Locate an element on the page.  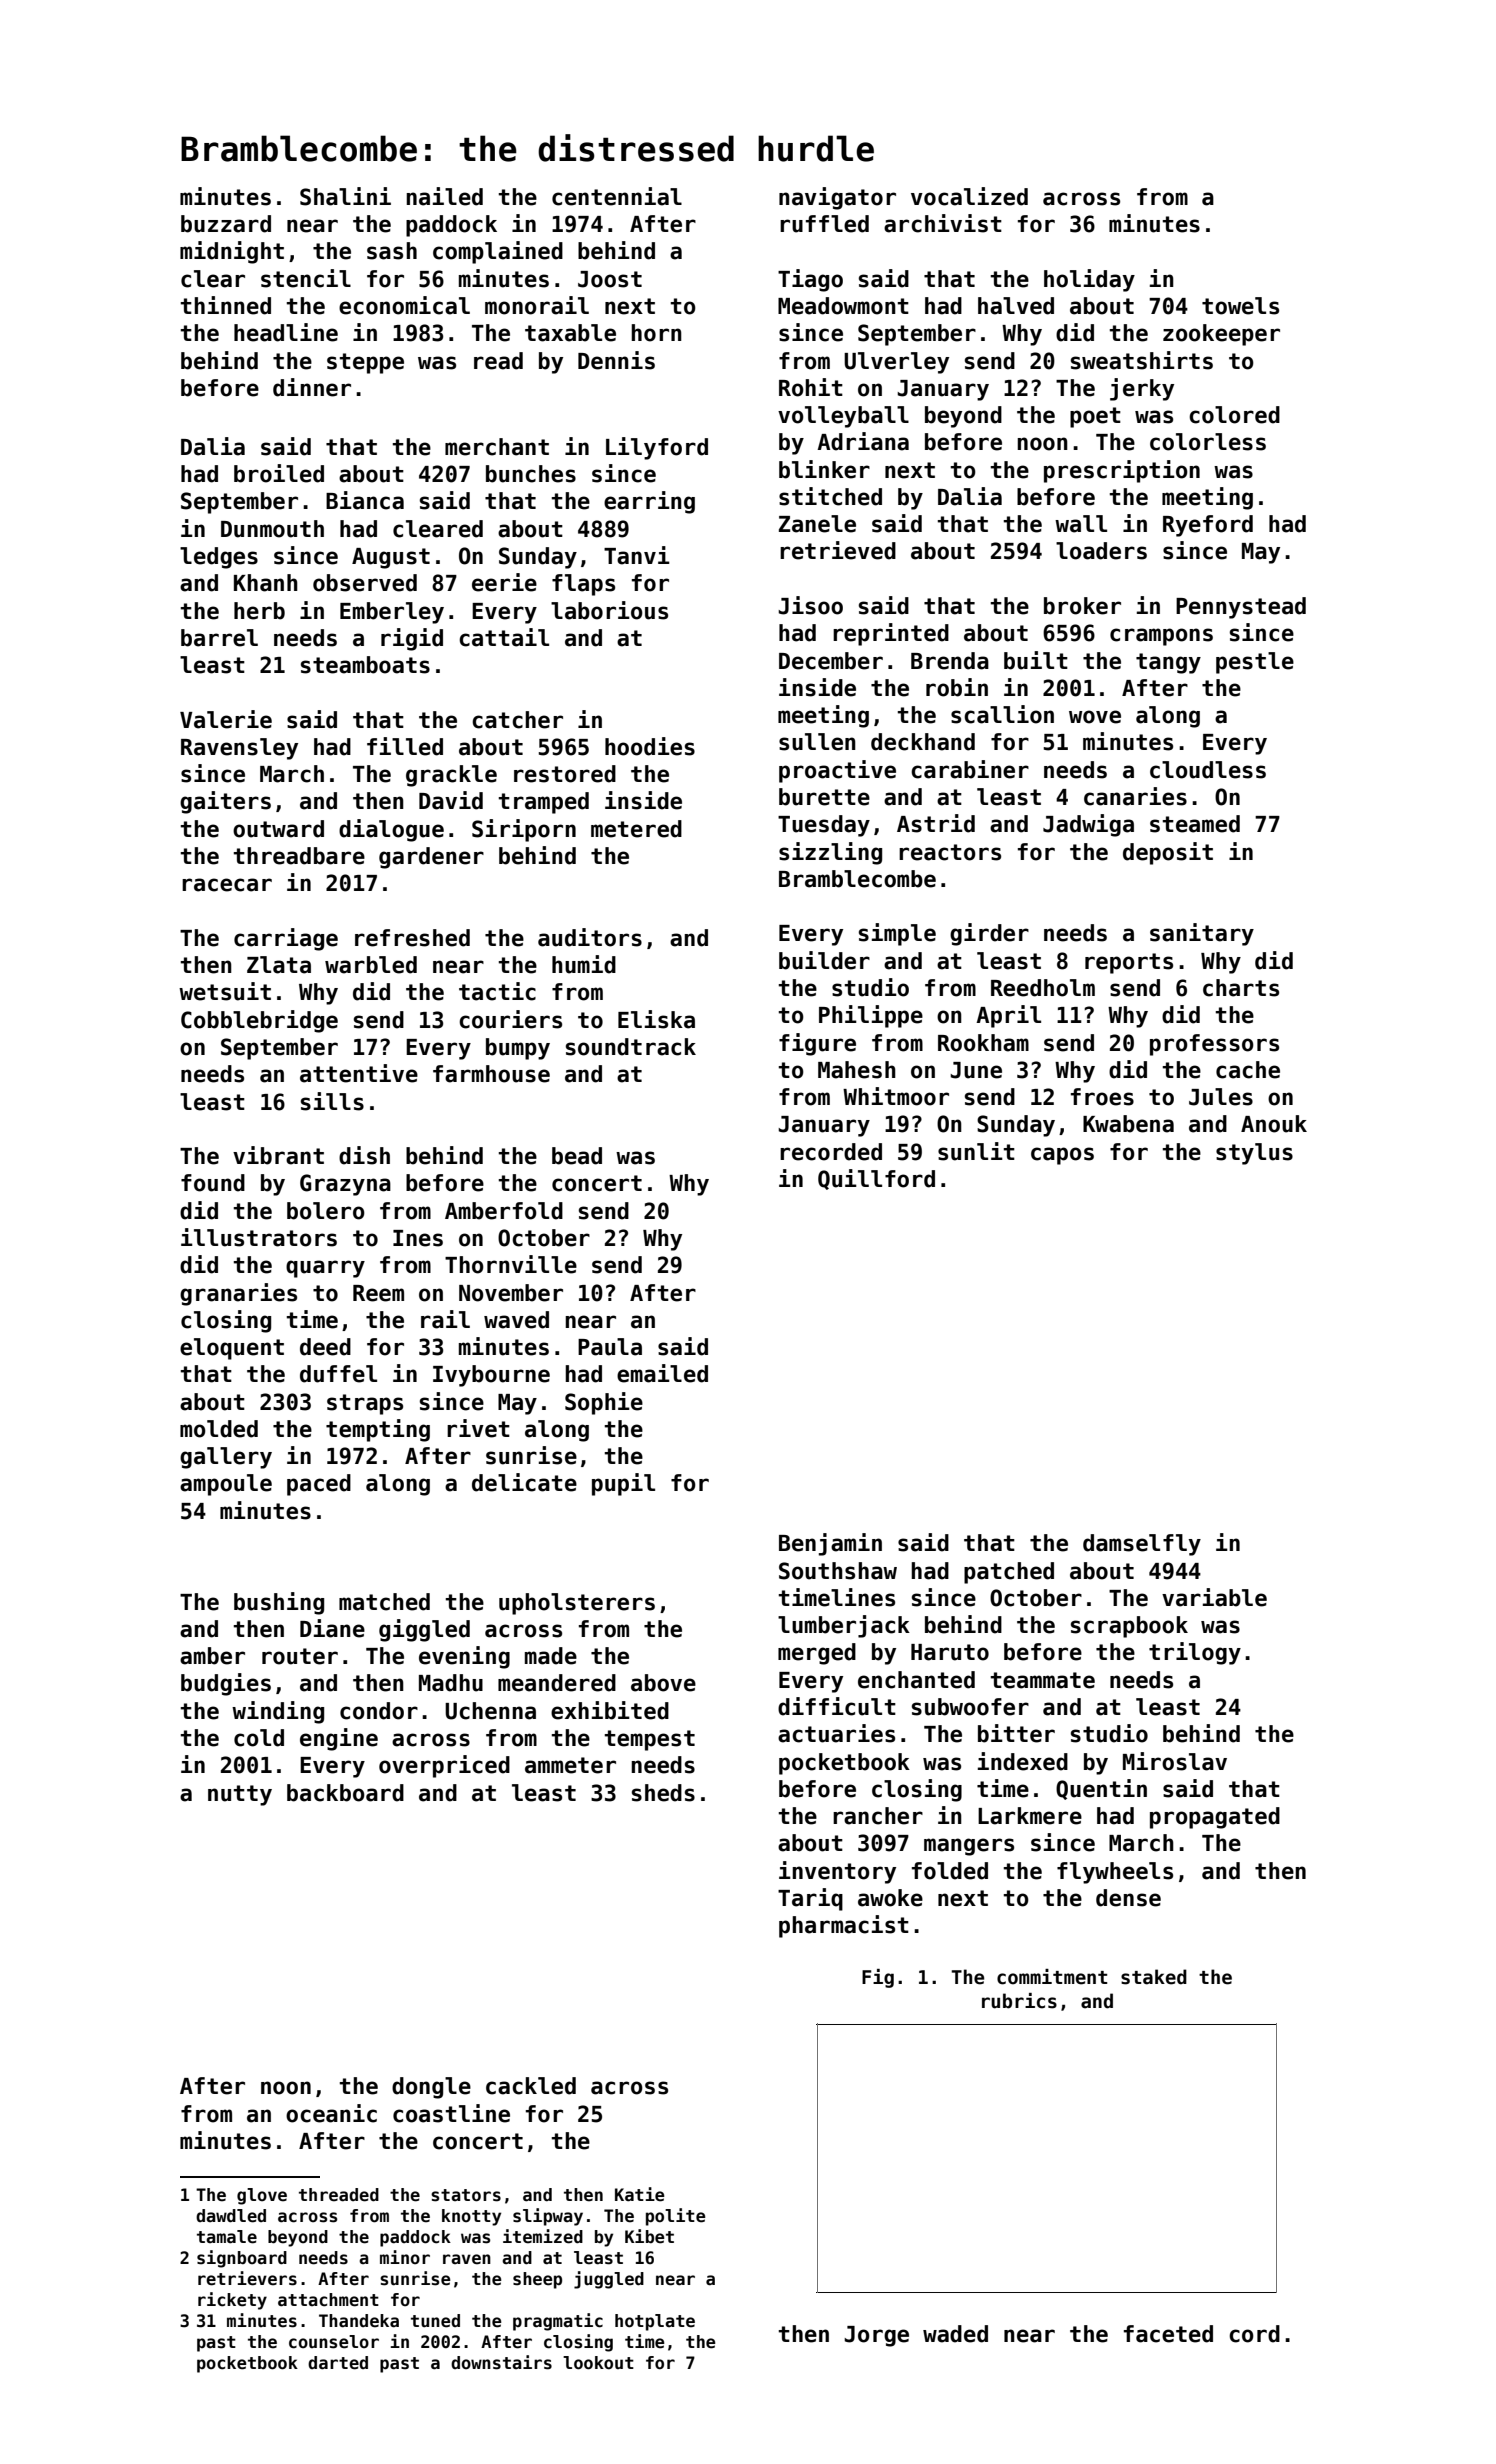
broiled is located at coordinates (279, 473).
